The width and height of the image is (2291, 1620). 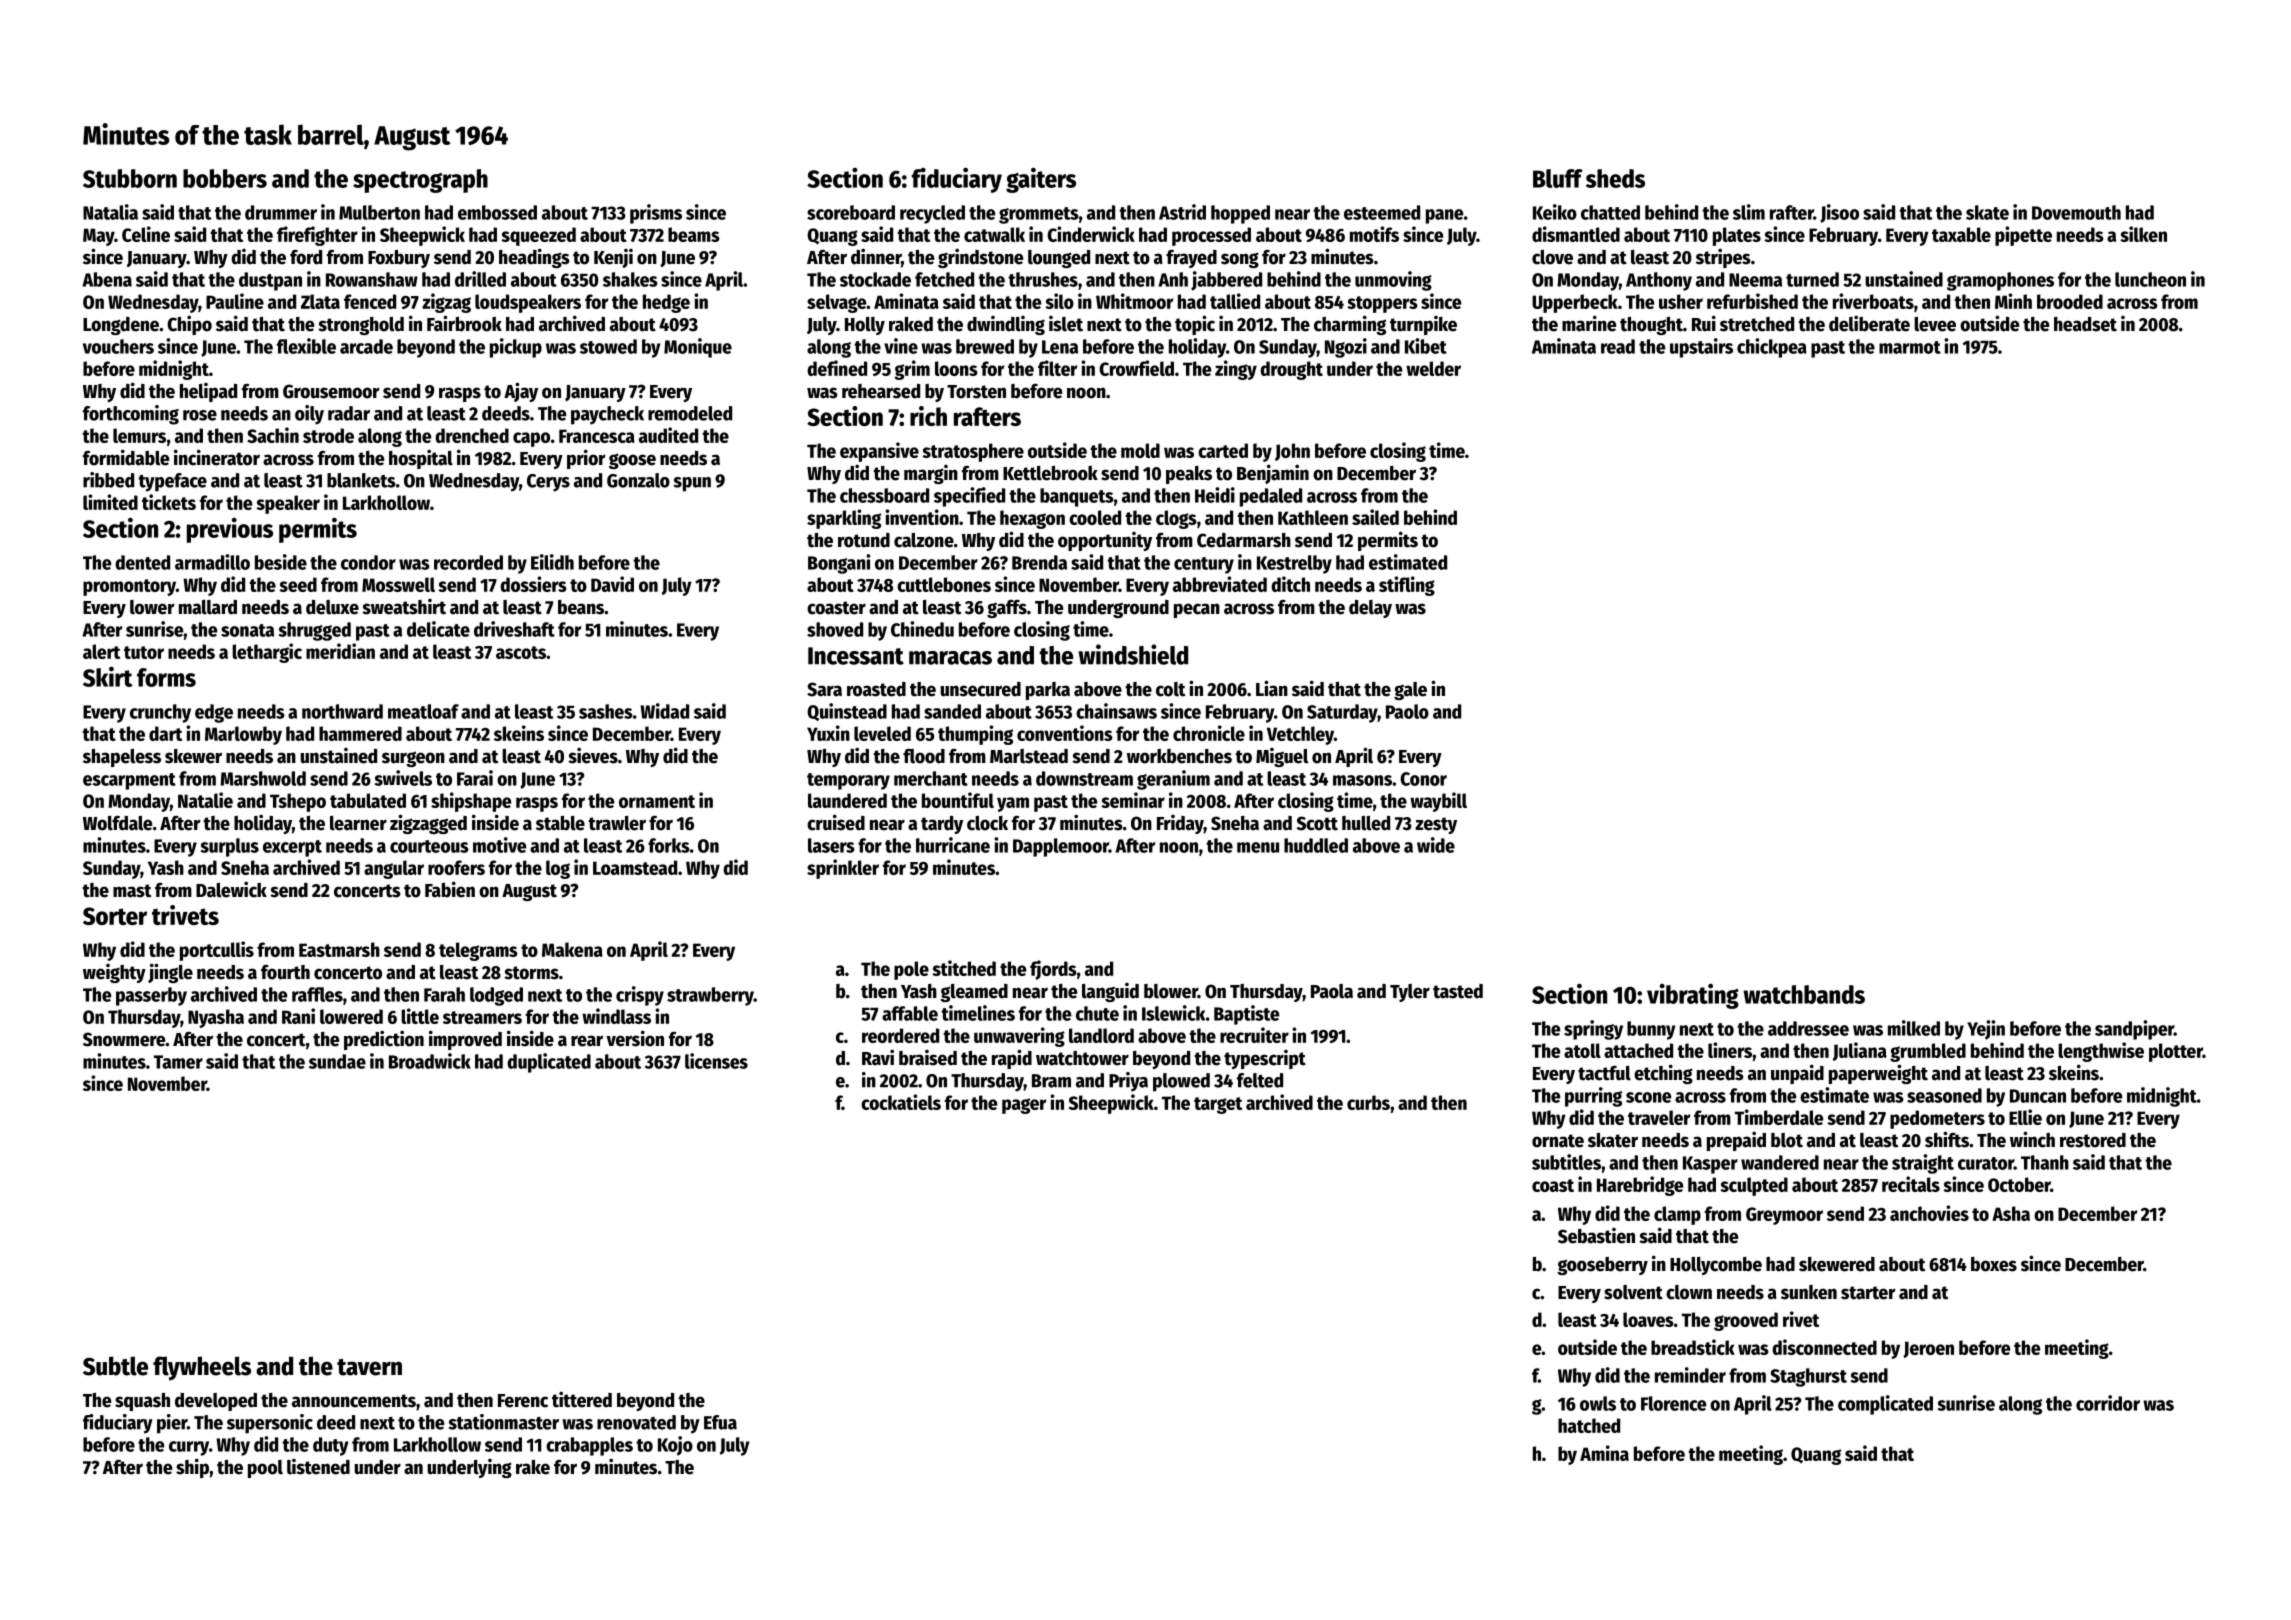 I want to click on Crowfield, so click(x=1136, y=368).
